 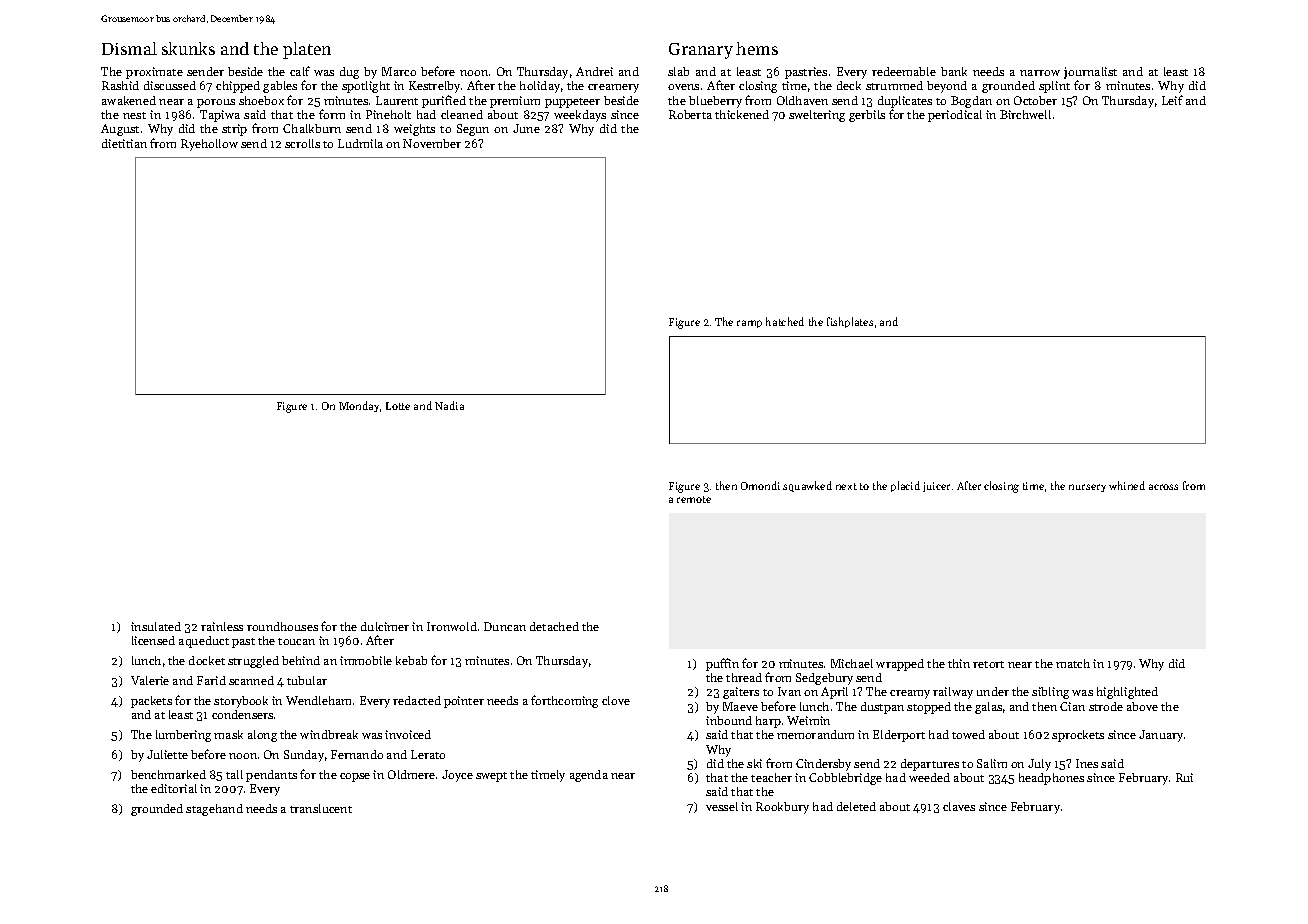 What do you see at coordinates (580, 116) in the screenshot?
I see `weekdays` at bounding box center [580, 116].
